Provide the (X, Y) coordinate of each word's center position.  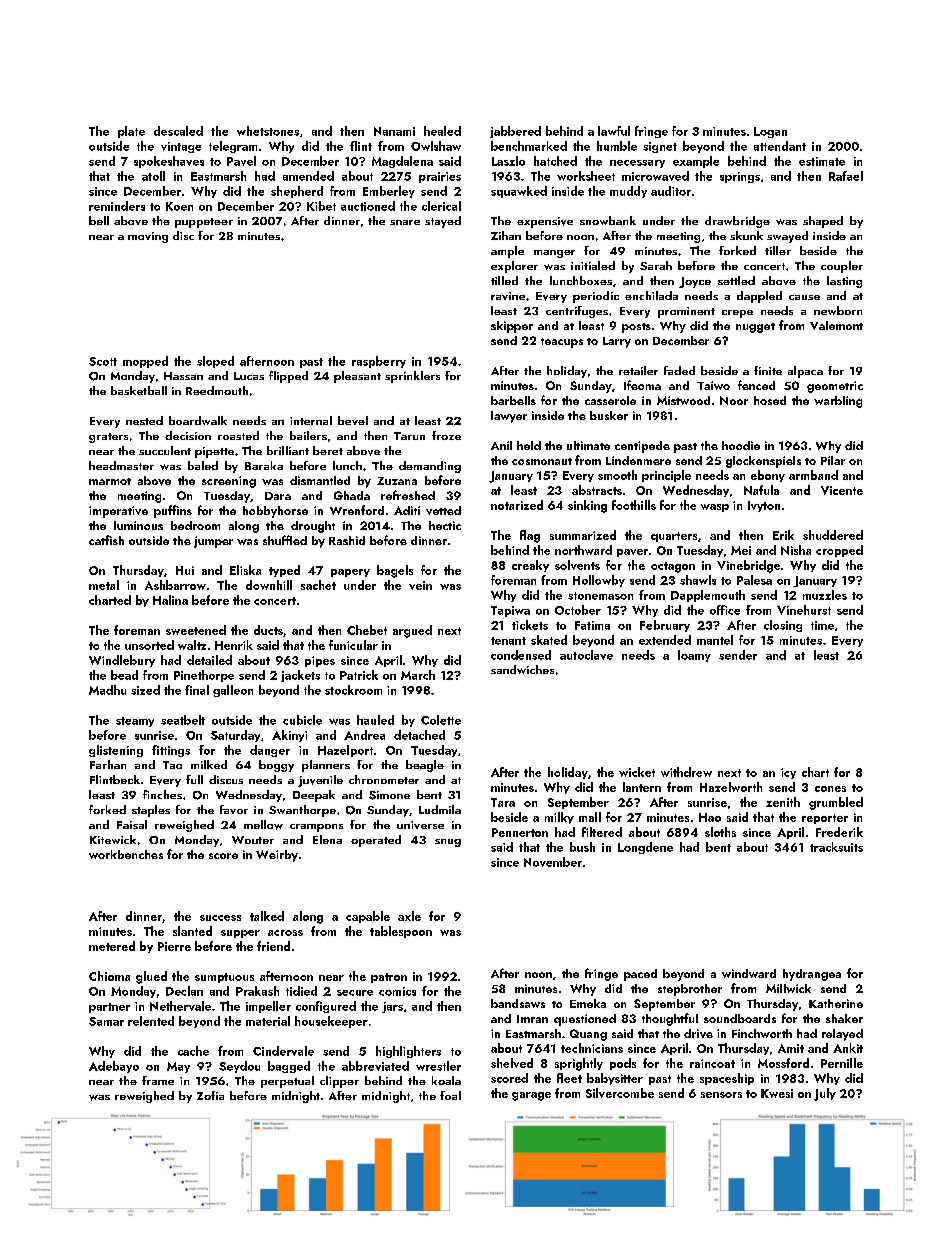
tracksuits (836, 847)
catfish (106, 540)
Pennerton (520, 832)
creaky (530, 566)
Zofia (210, 1095)
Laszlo (508, 161)
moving (148, 237)
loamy (694, 656)
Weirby (277, 856)
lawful (614, 131)
